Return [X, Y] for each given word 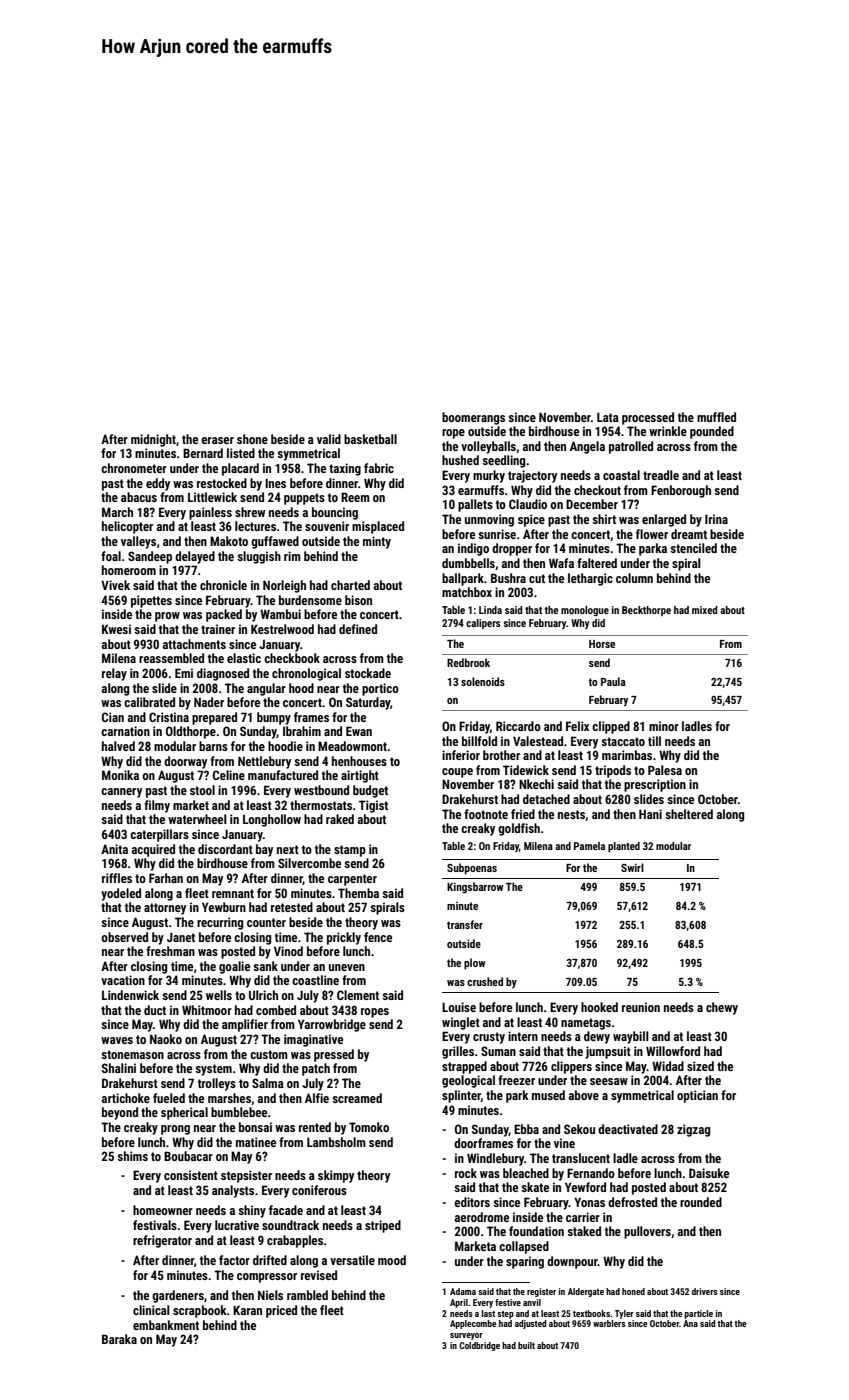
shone [252, 439]
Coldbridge [479, 1346]
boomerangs [473, 418]
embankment [166, 1325]
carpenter [352, 880]
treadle [661, 475]
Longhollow [272, 820]
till [654, 741]
